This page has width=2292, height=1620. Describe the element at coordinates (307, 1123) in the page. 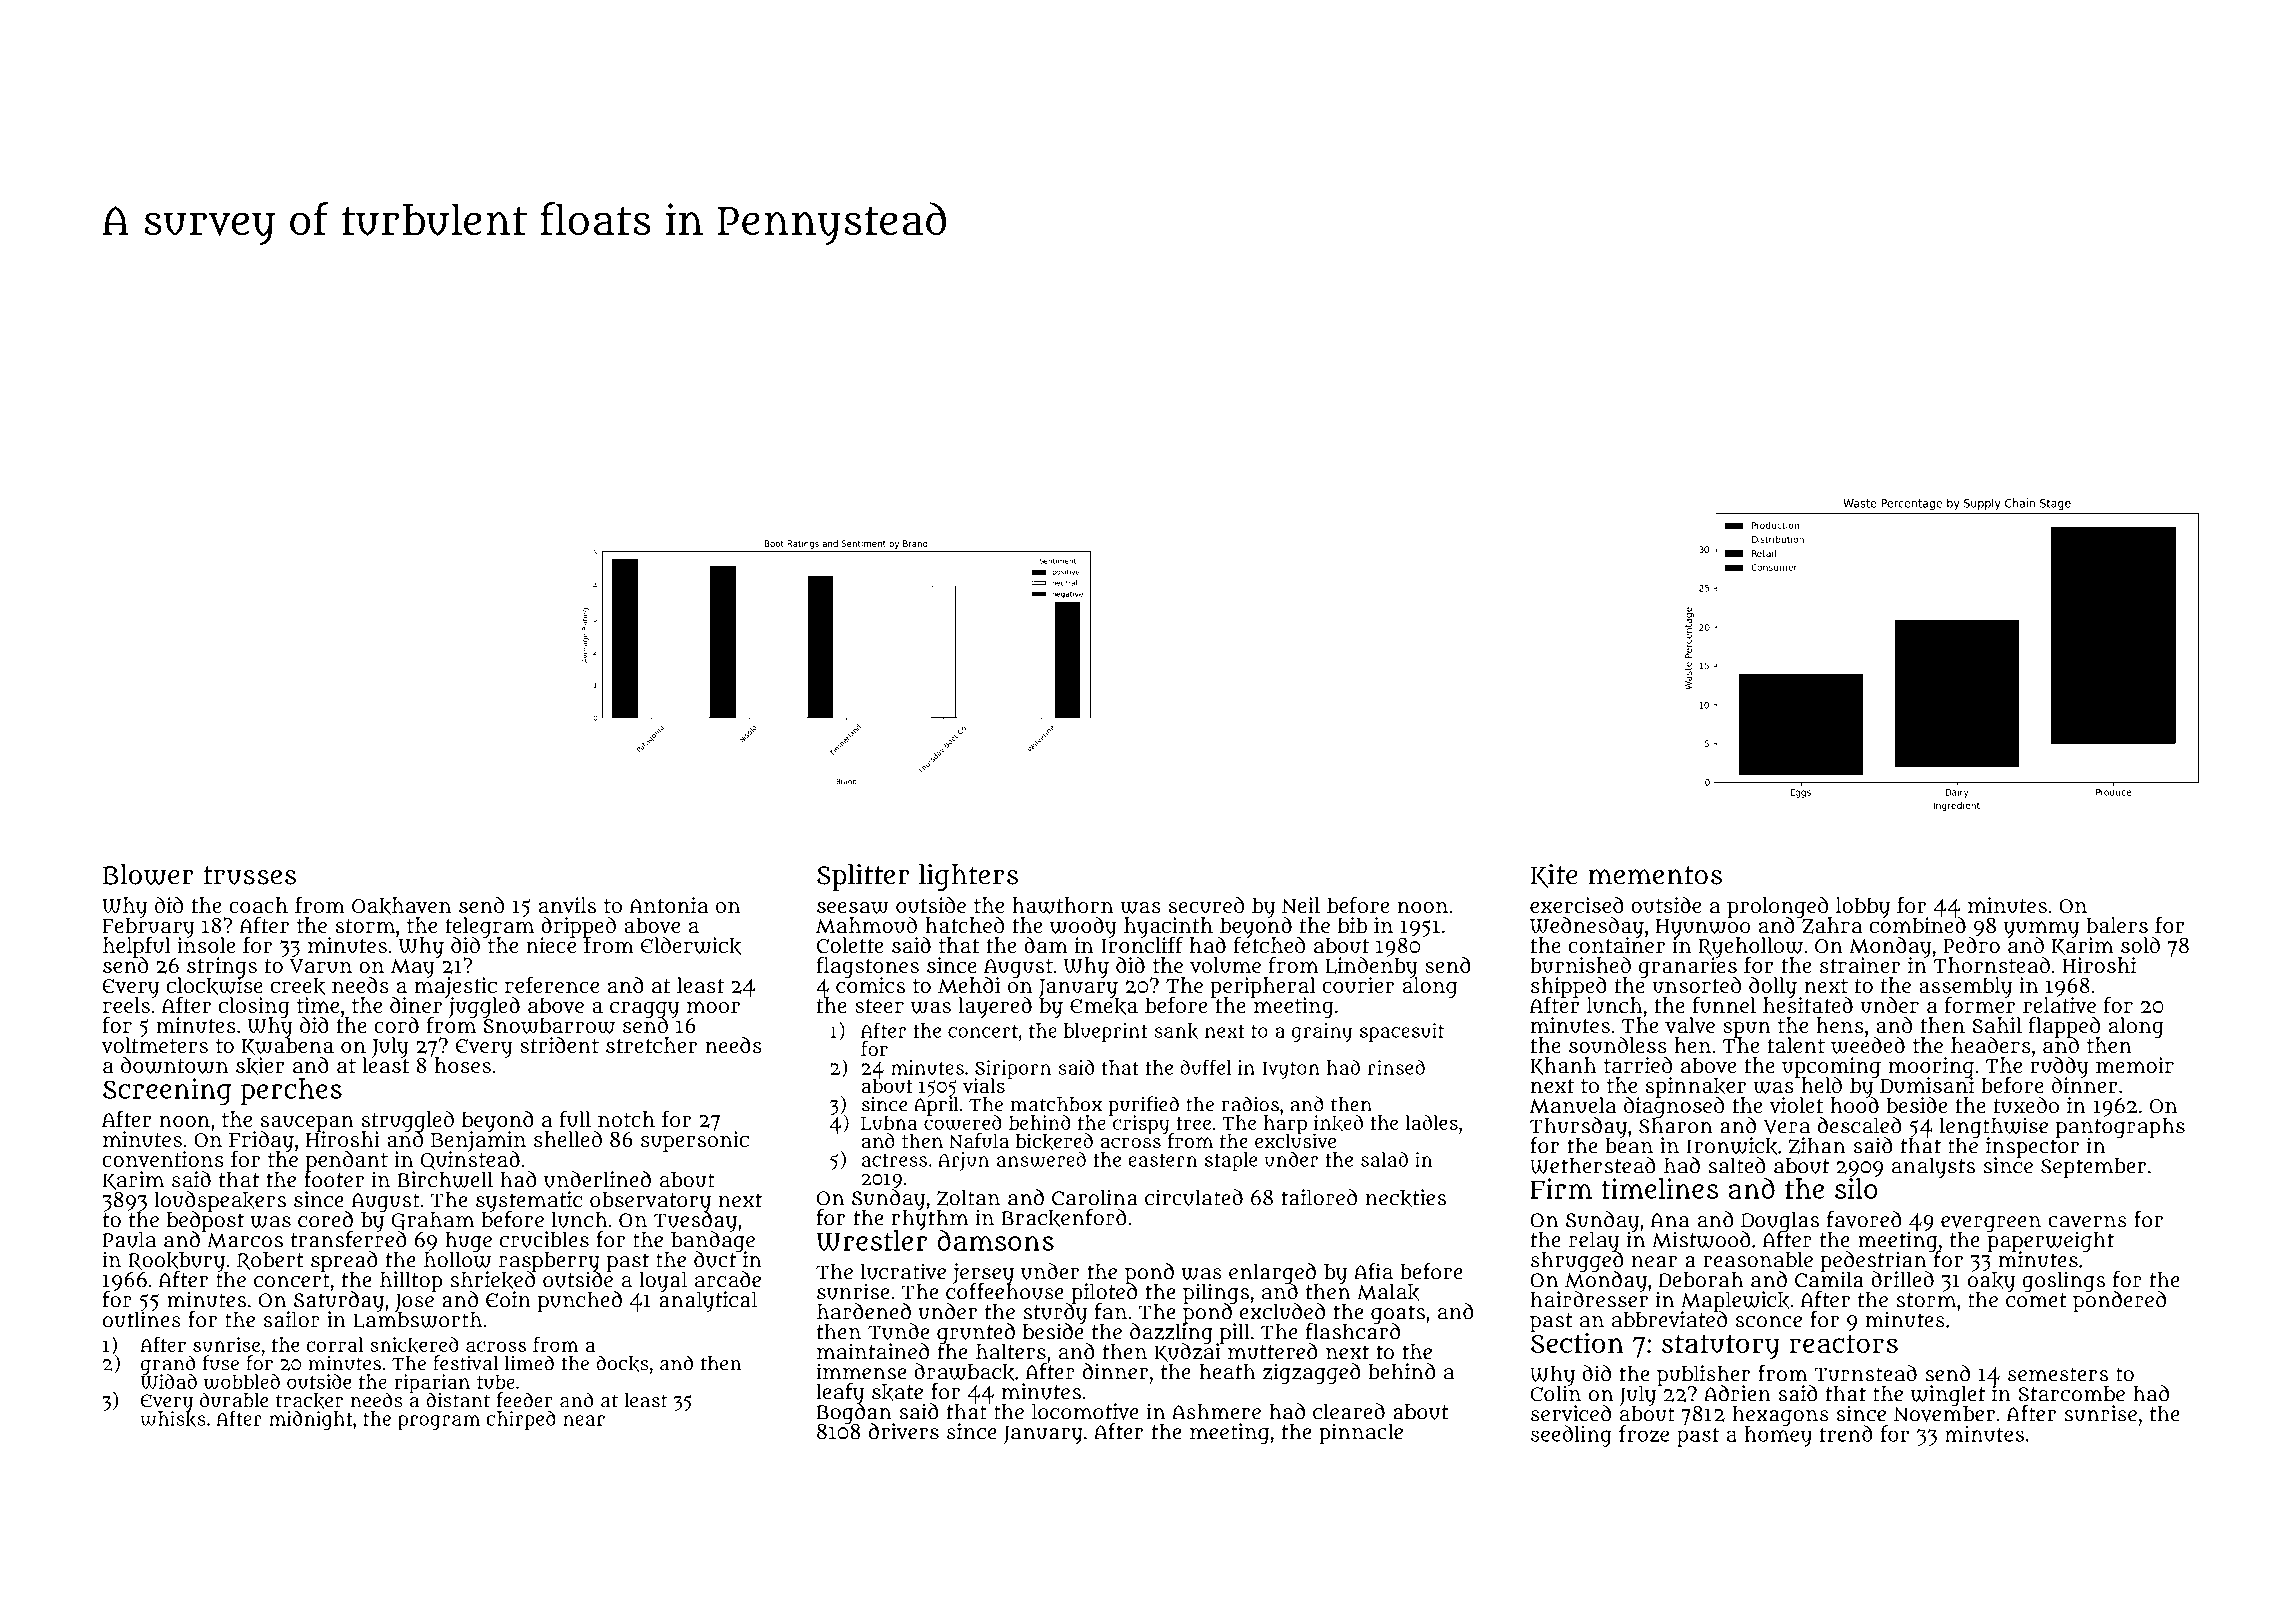

I see `saucepan` at that location.
